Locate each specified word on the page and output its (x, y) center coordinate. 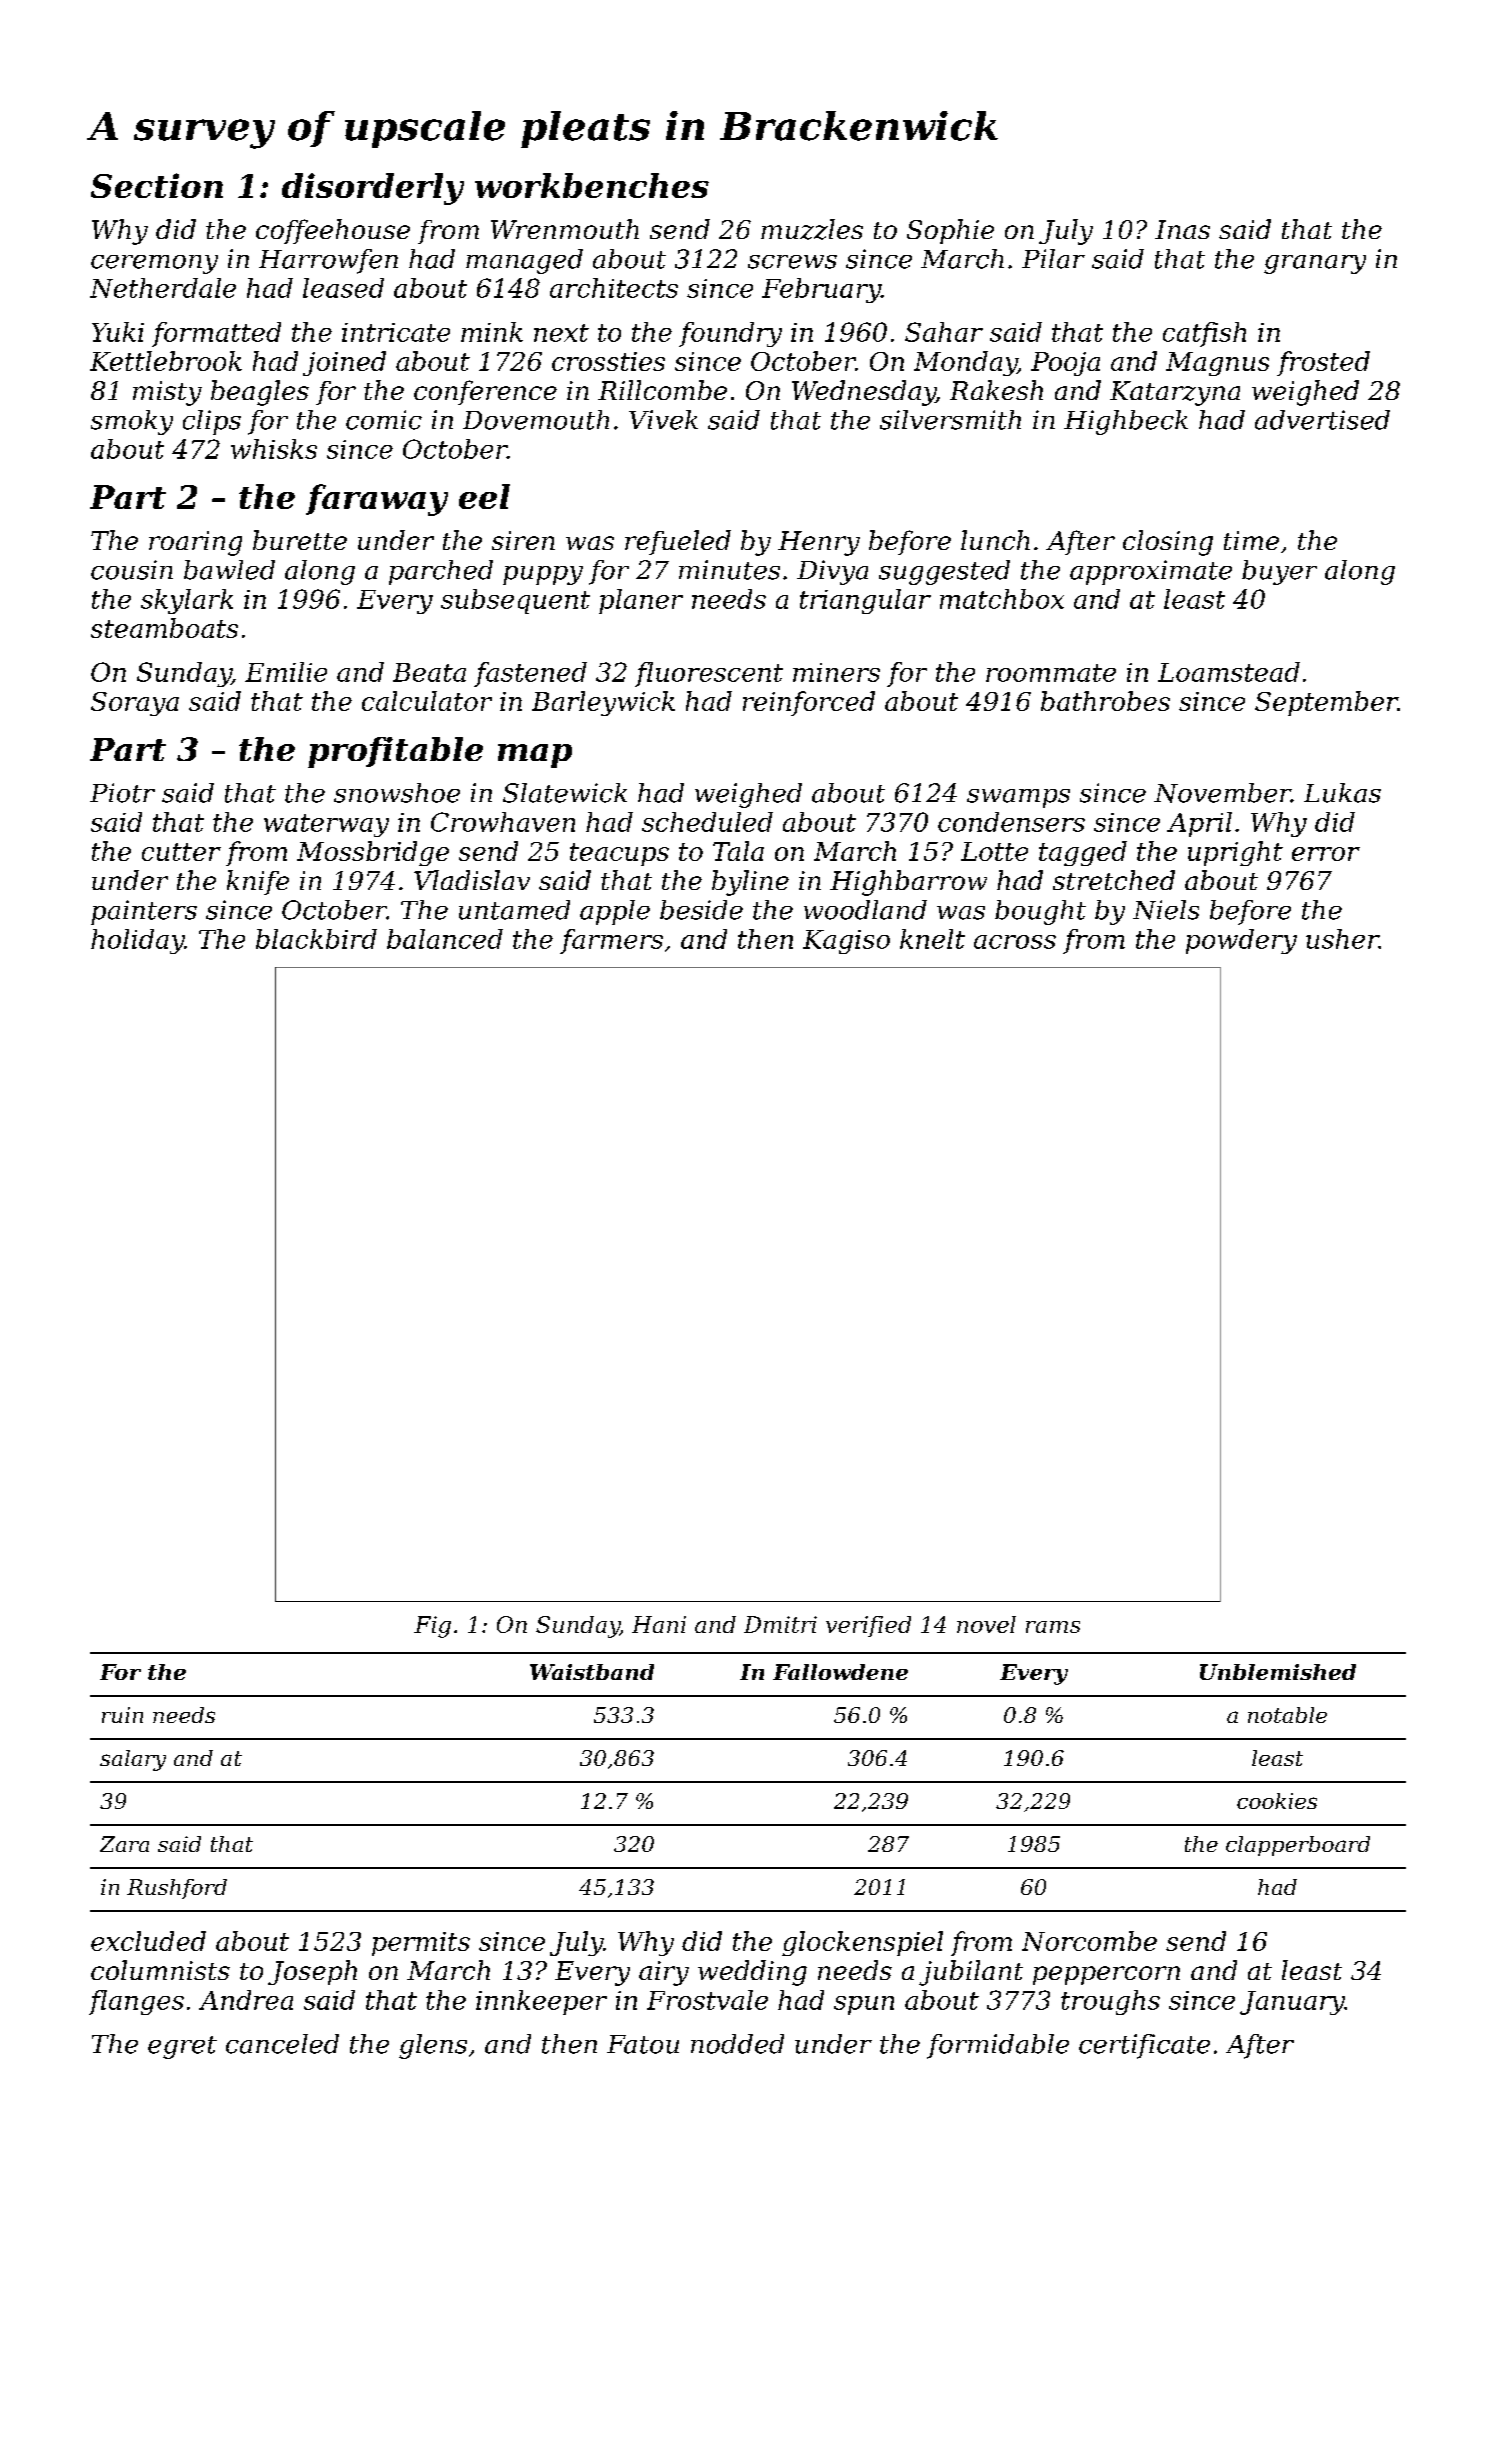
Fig (432, 1627)
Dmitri (780, 1624)
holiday (138, 941)
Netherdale (163, 288)
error (1326, 854)
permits (421, 1944)
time (1251, 540)
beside (701, 910)
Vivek (663, 420)
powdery (1241, 941)
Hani (659, 1624)
